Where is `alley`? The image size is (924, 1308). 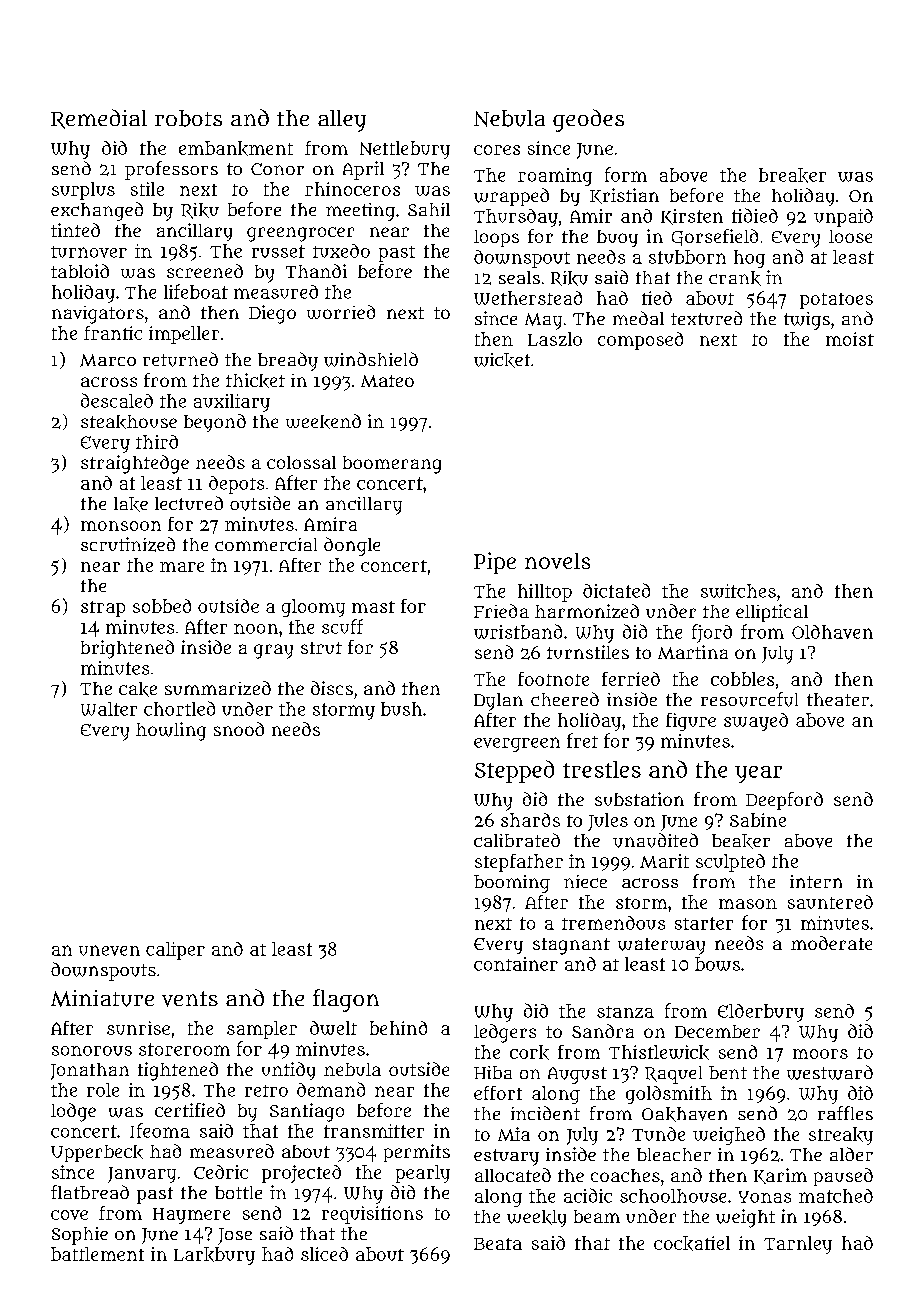 alley is located at coordinates (342, 121).
